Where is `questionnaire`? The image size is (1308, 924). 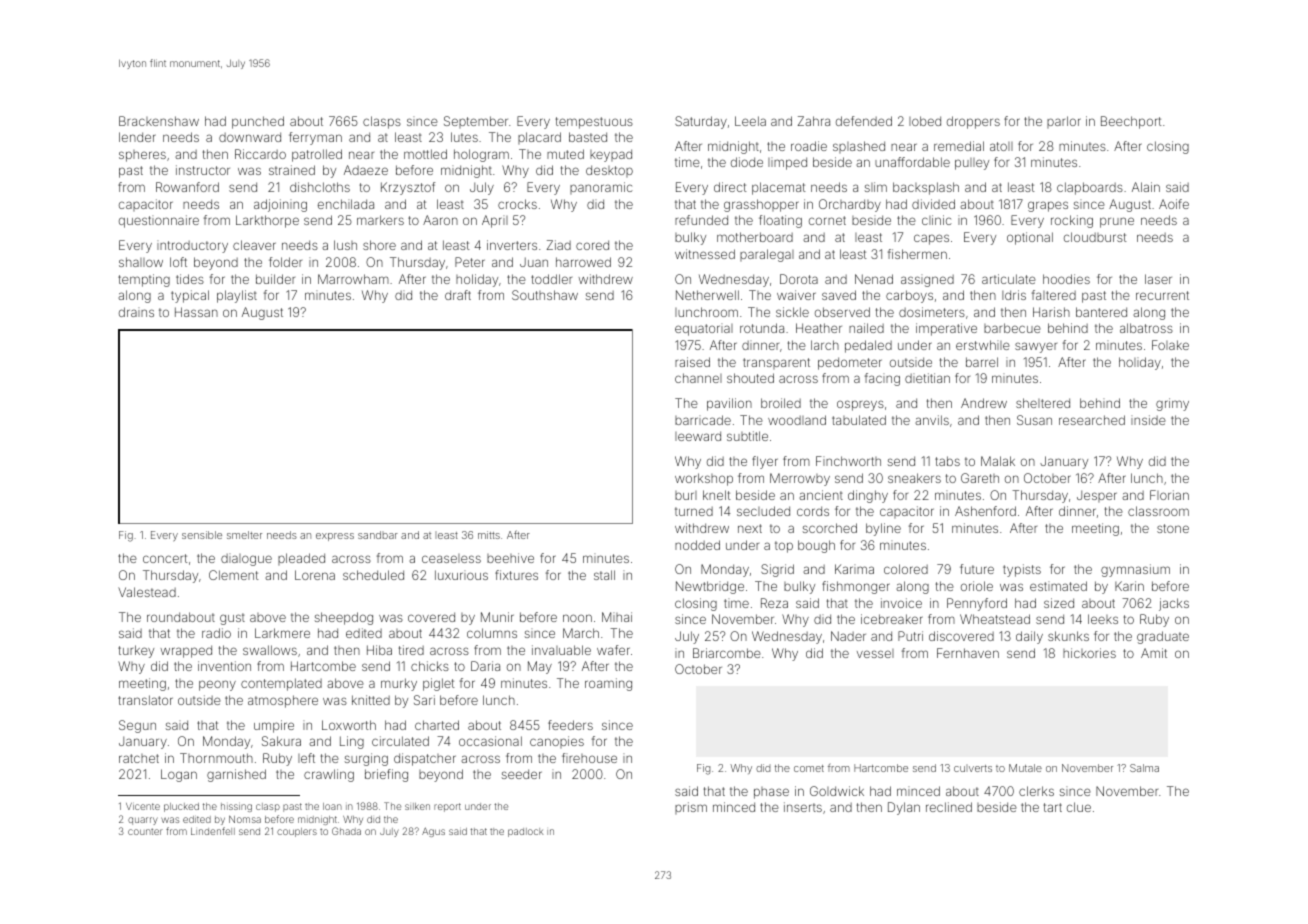
questionnaire is located at coordinates (159, 221).
